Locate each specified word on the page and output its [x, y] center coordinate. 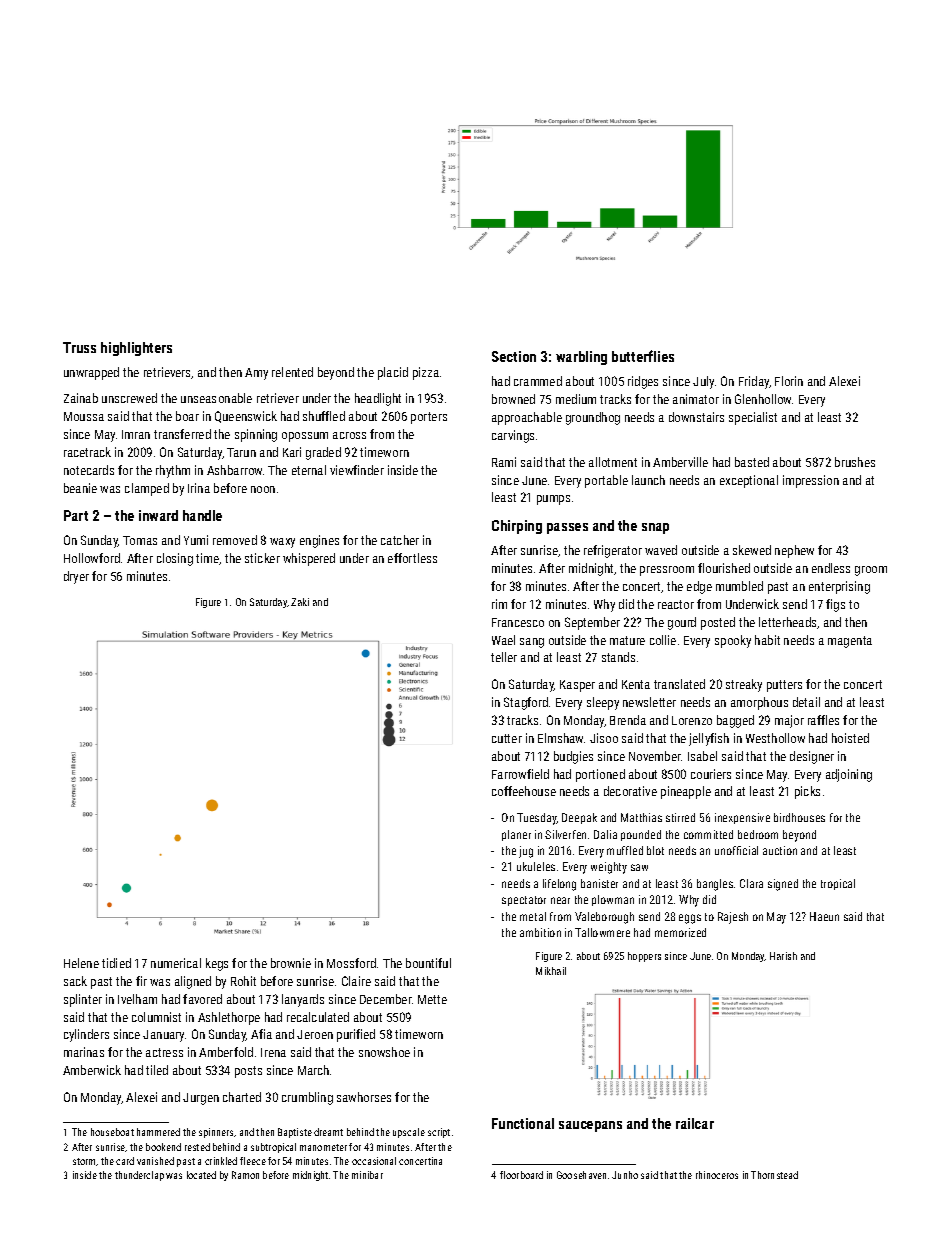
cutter [507, 738]
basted [752, 462]
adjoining [849, 775]
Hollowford [92, 558]
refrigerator [613, 551]
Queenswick [246, 417]
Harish [783, 956]
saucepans [590, 1126]
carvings [513, 436]
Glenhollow [763, 399]
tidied [116, 963]
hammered [158, 1132]
